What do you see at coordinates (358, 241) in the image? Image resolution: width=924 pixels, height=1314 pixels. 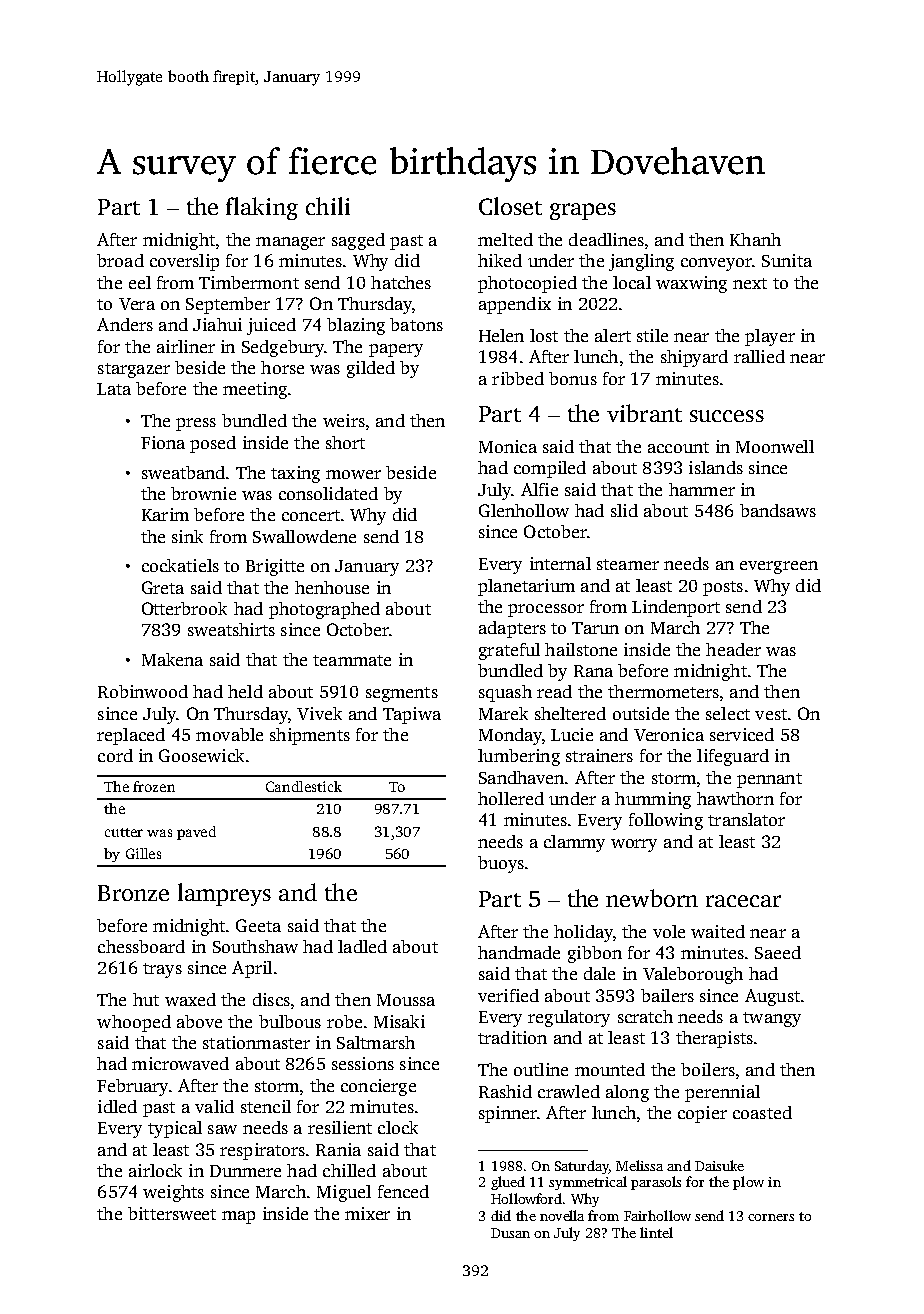 I see `sagged` at bounding box center [358, 241].
